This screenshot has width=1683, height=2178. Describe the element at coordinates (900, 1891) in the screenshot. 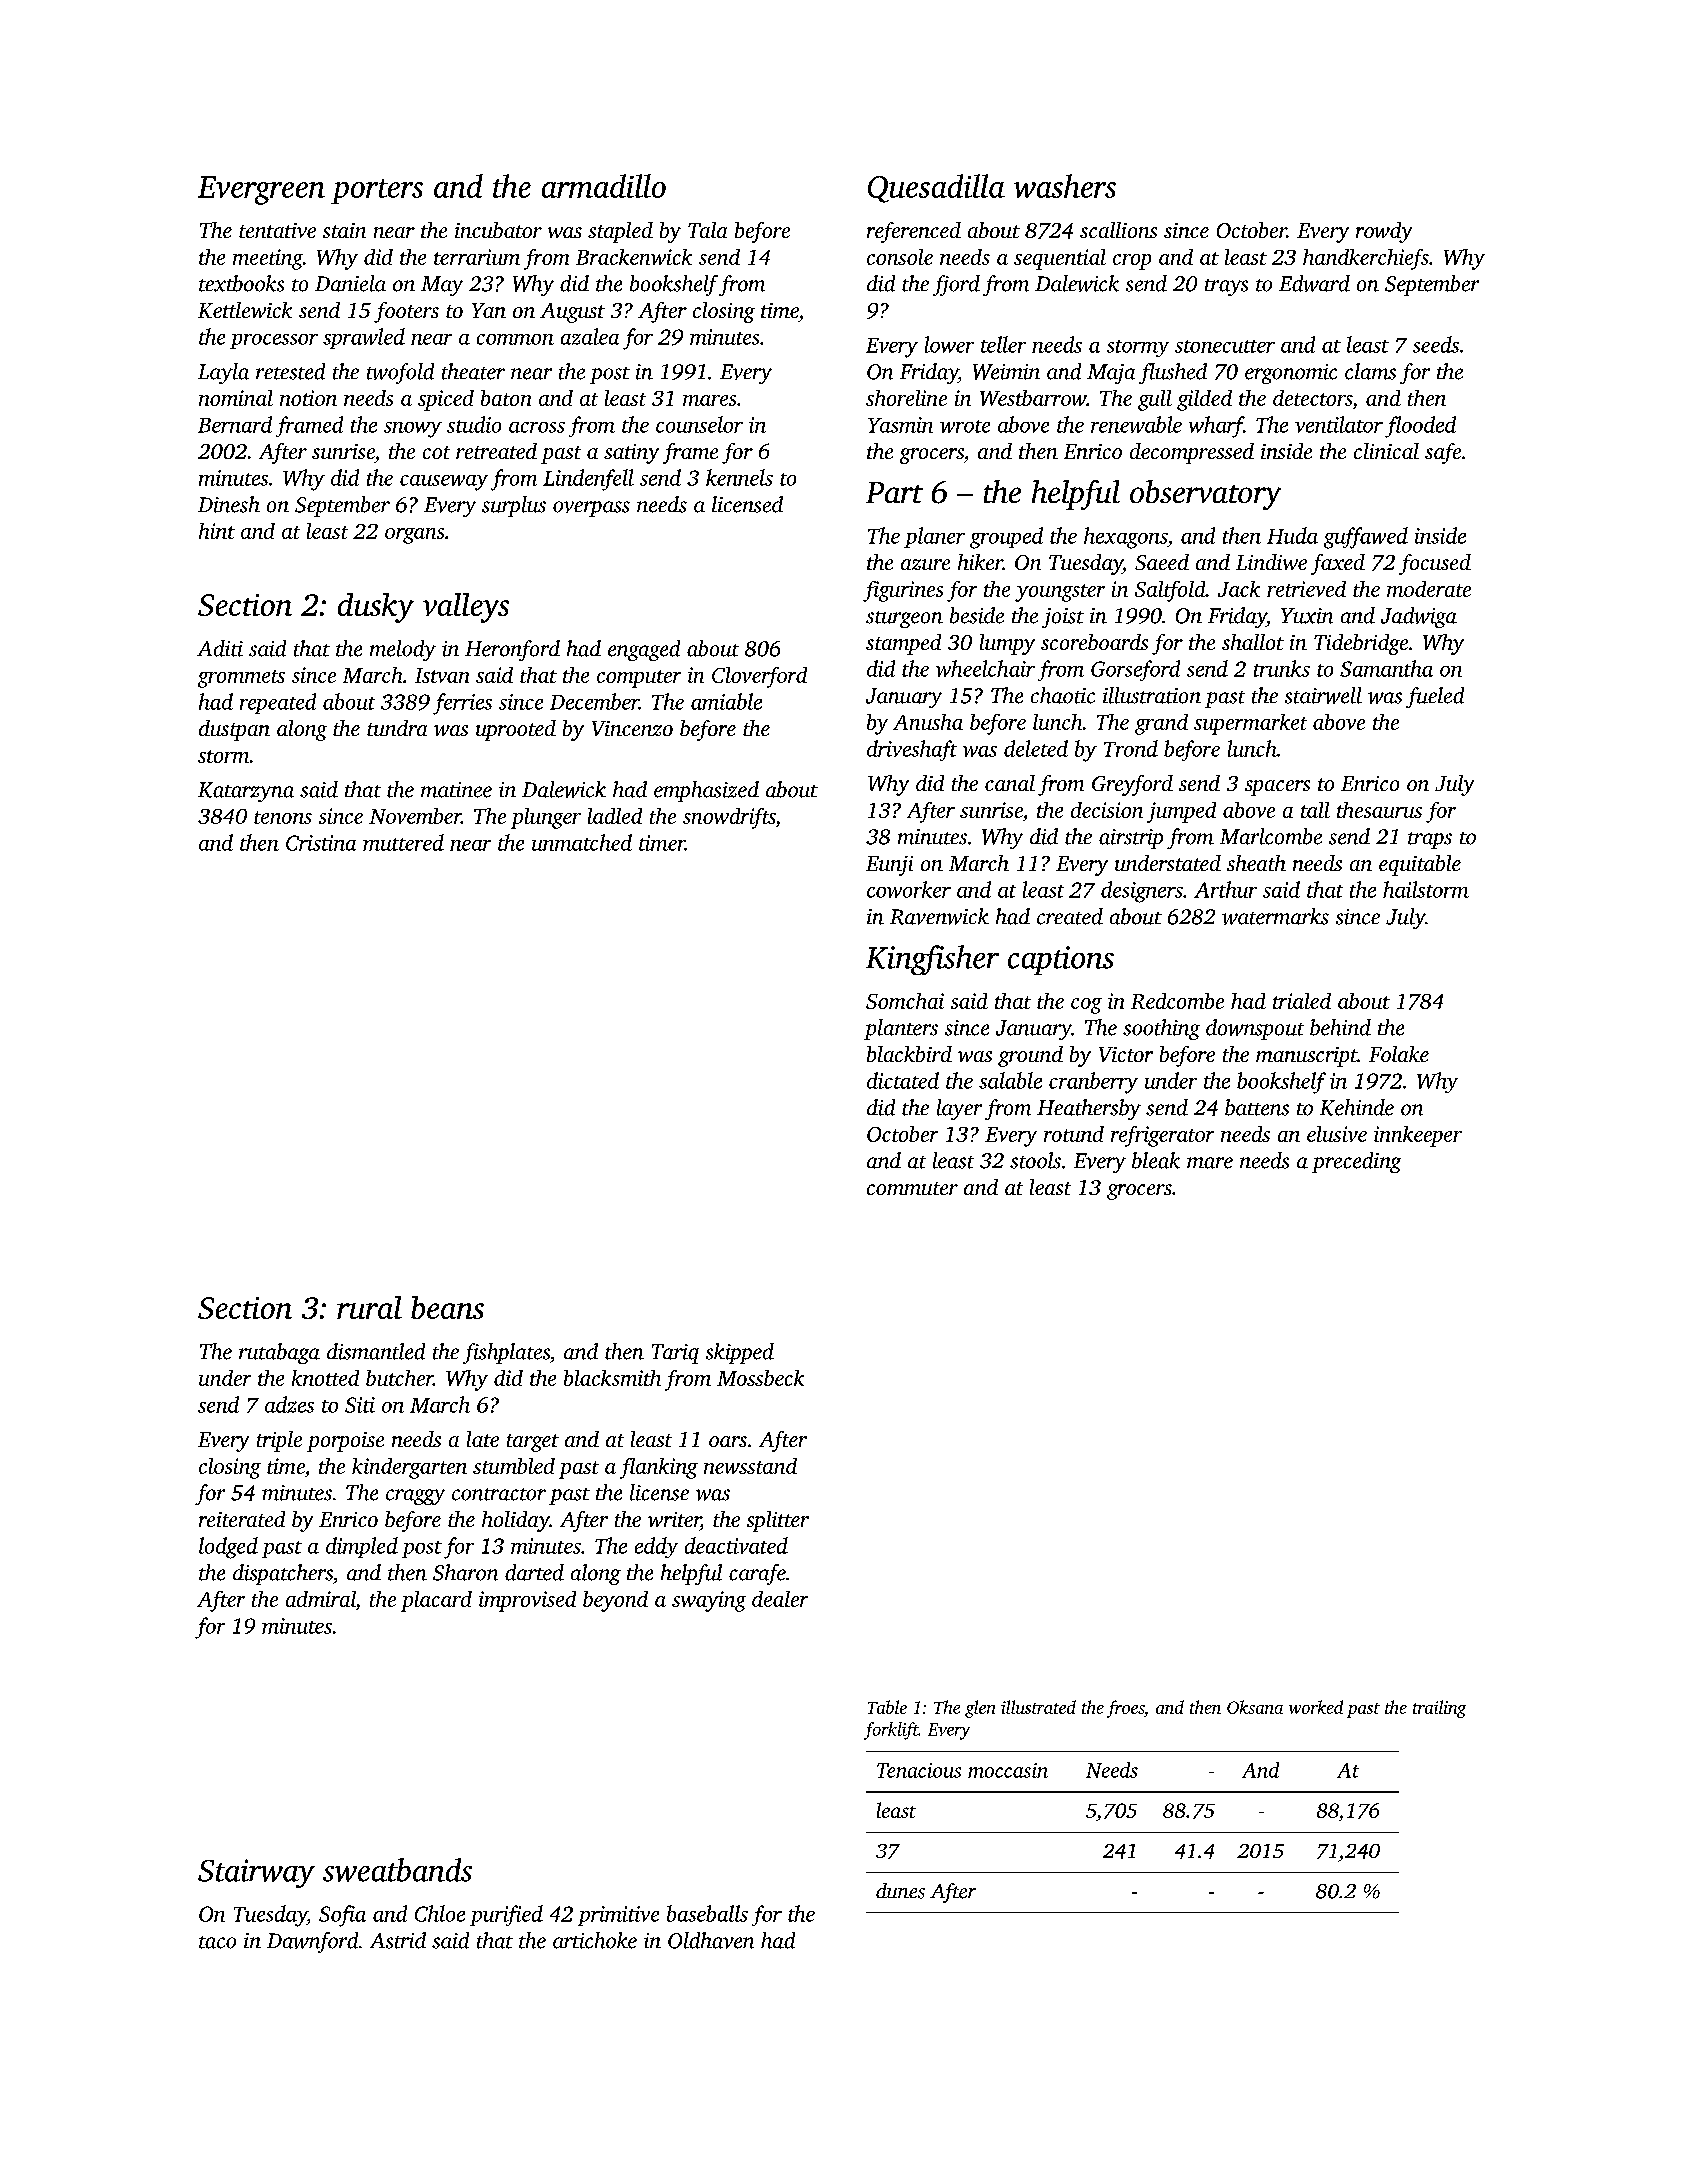

I see `dunes` at that location.
